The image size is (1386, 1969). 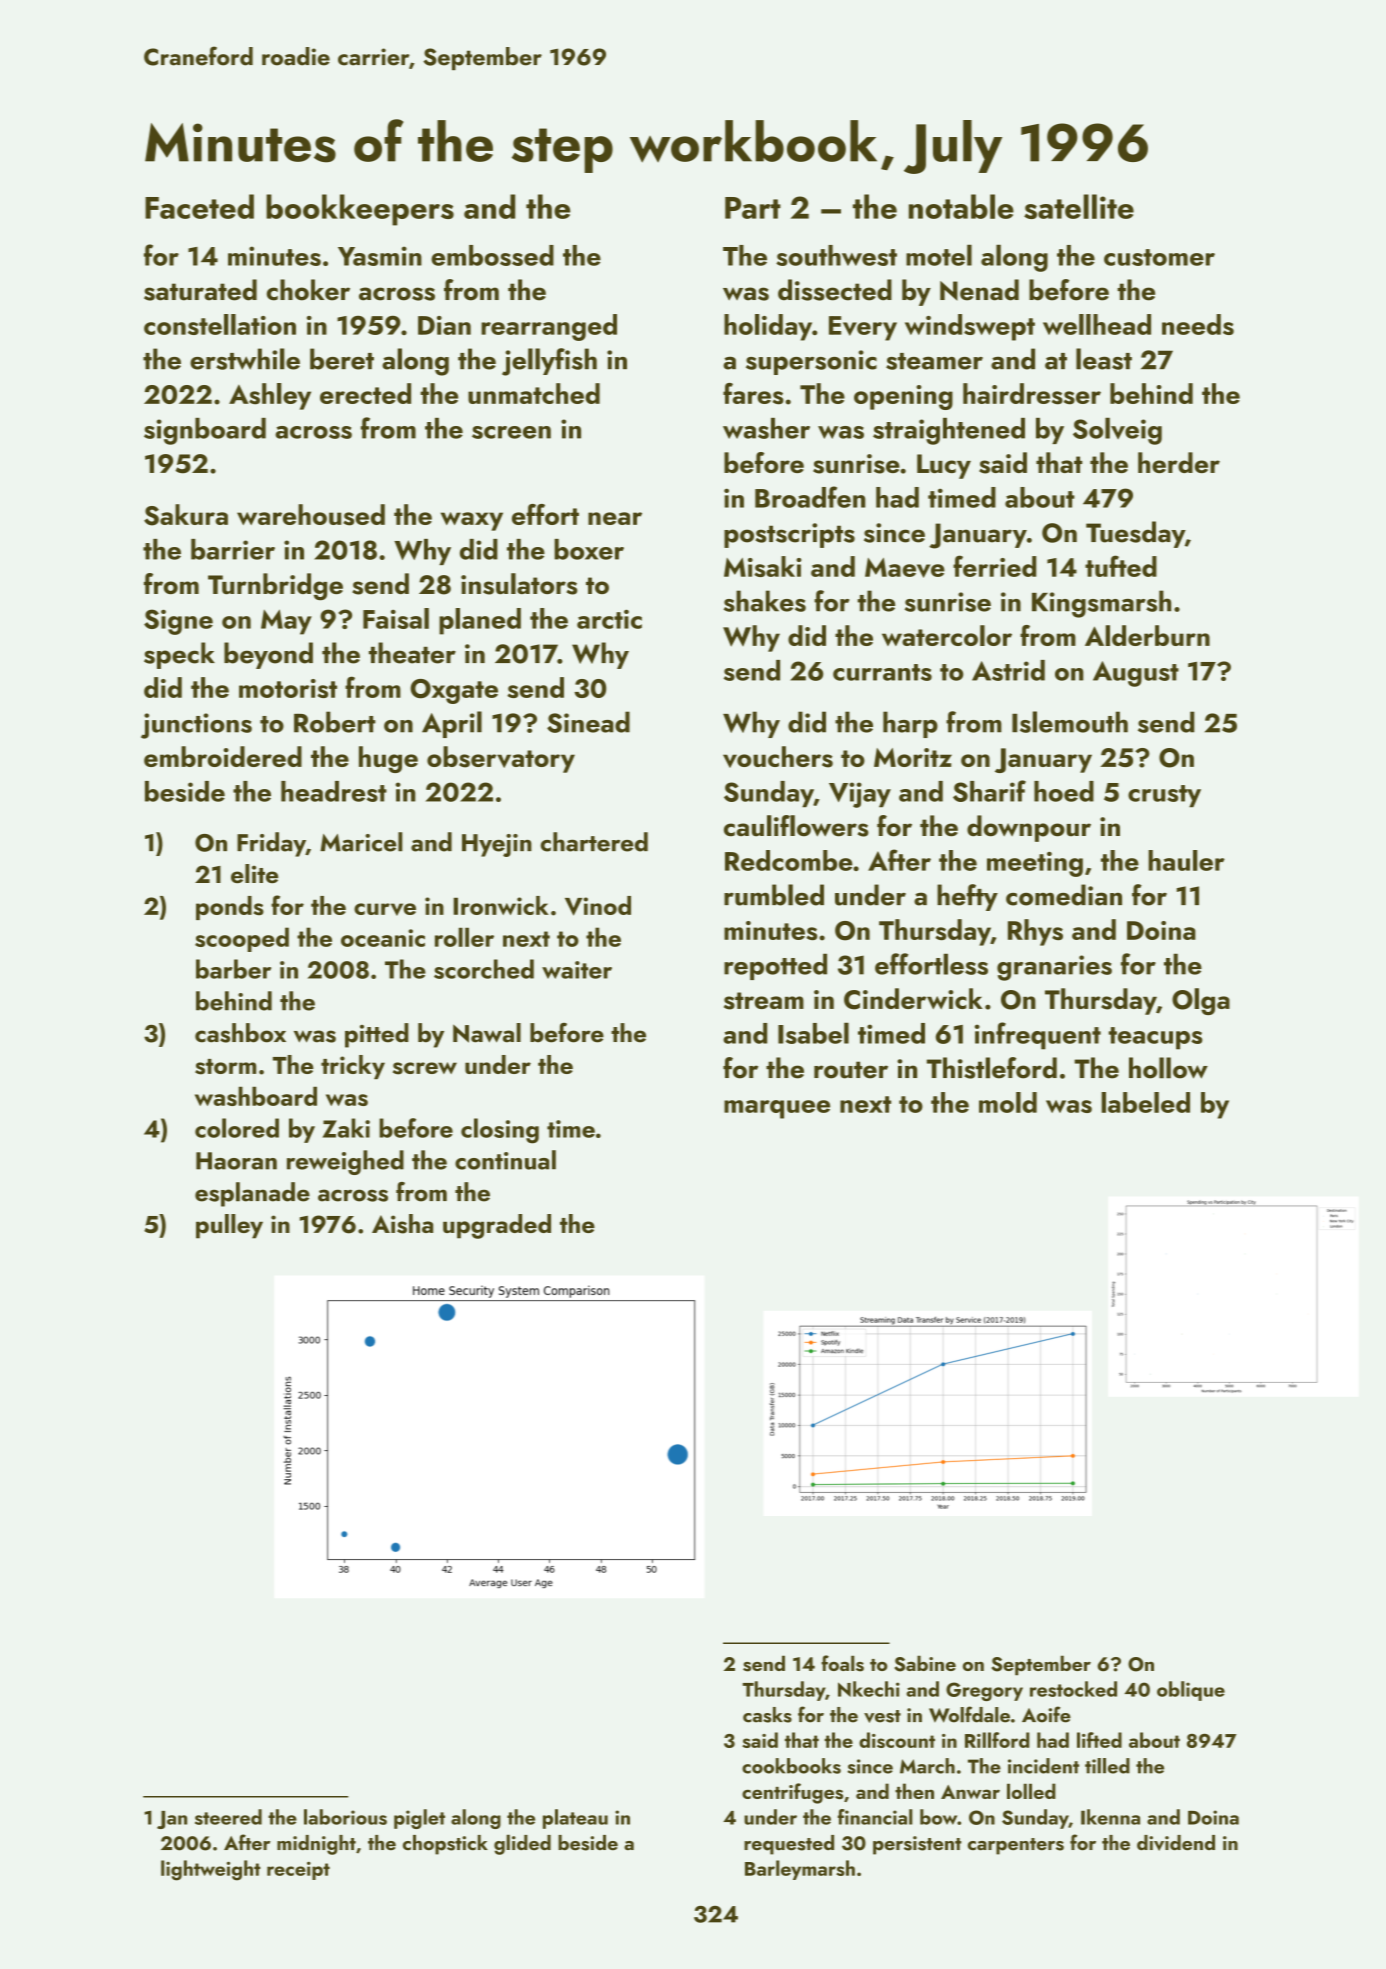 What do you see at coordinates (1164, 796) in the page?
I see `crusty` at bounding box center [1164, 796].
